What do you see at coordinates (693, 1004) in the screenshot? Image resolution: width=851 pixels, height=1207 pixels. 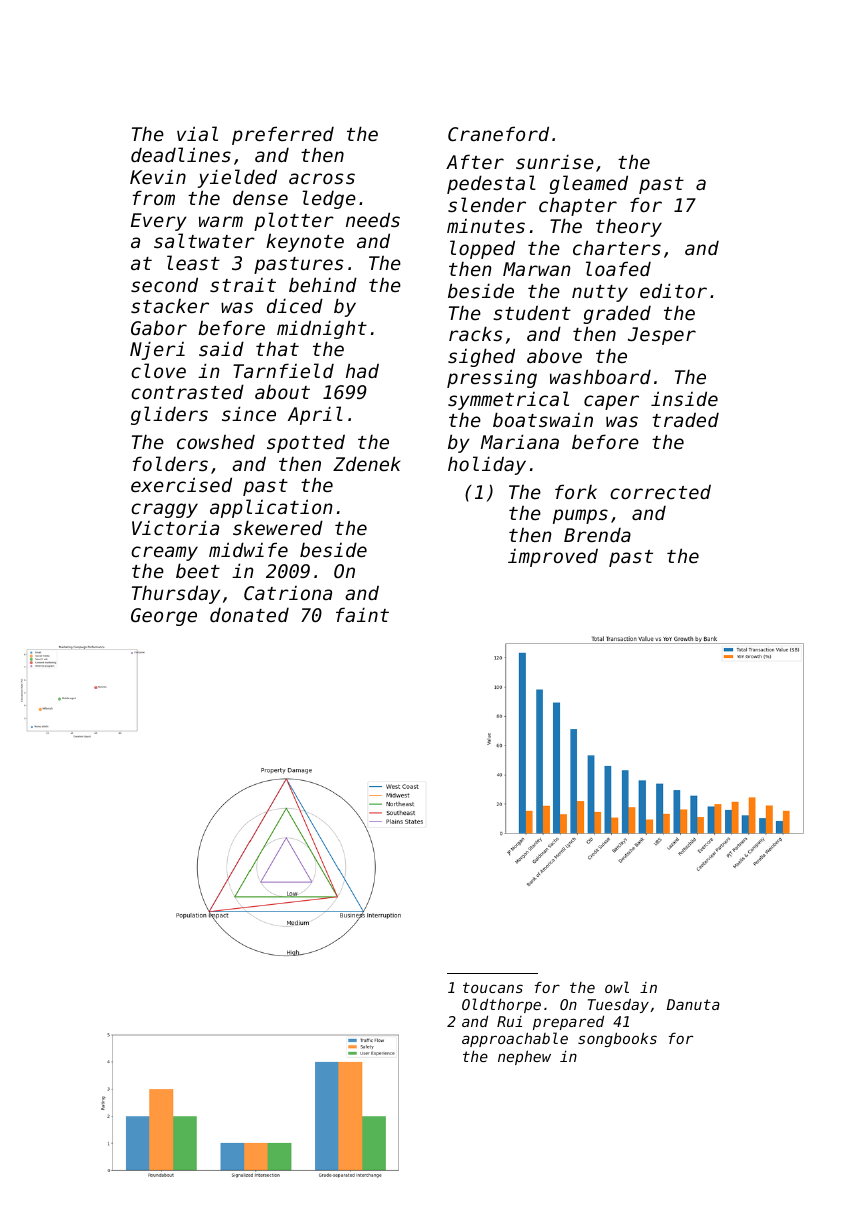 I see `Danuta` at bounding box center [693, 1004].
